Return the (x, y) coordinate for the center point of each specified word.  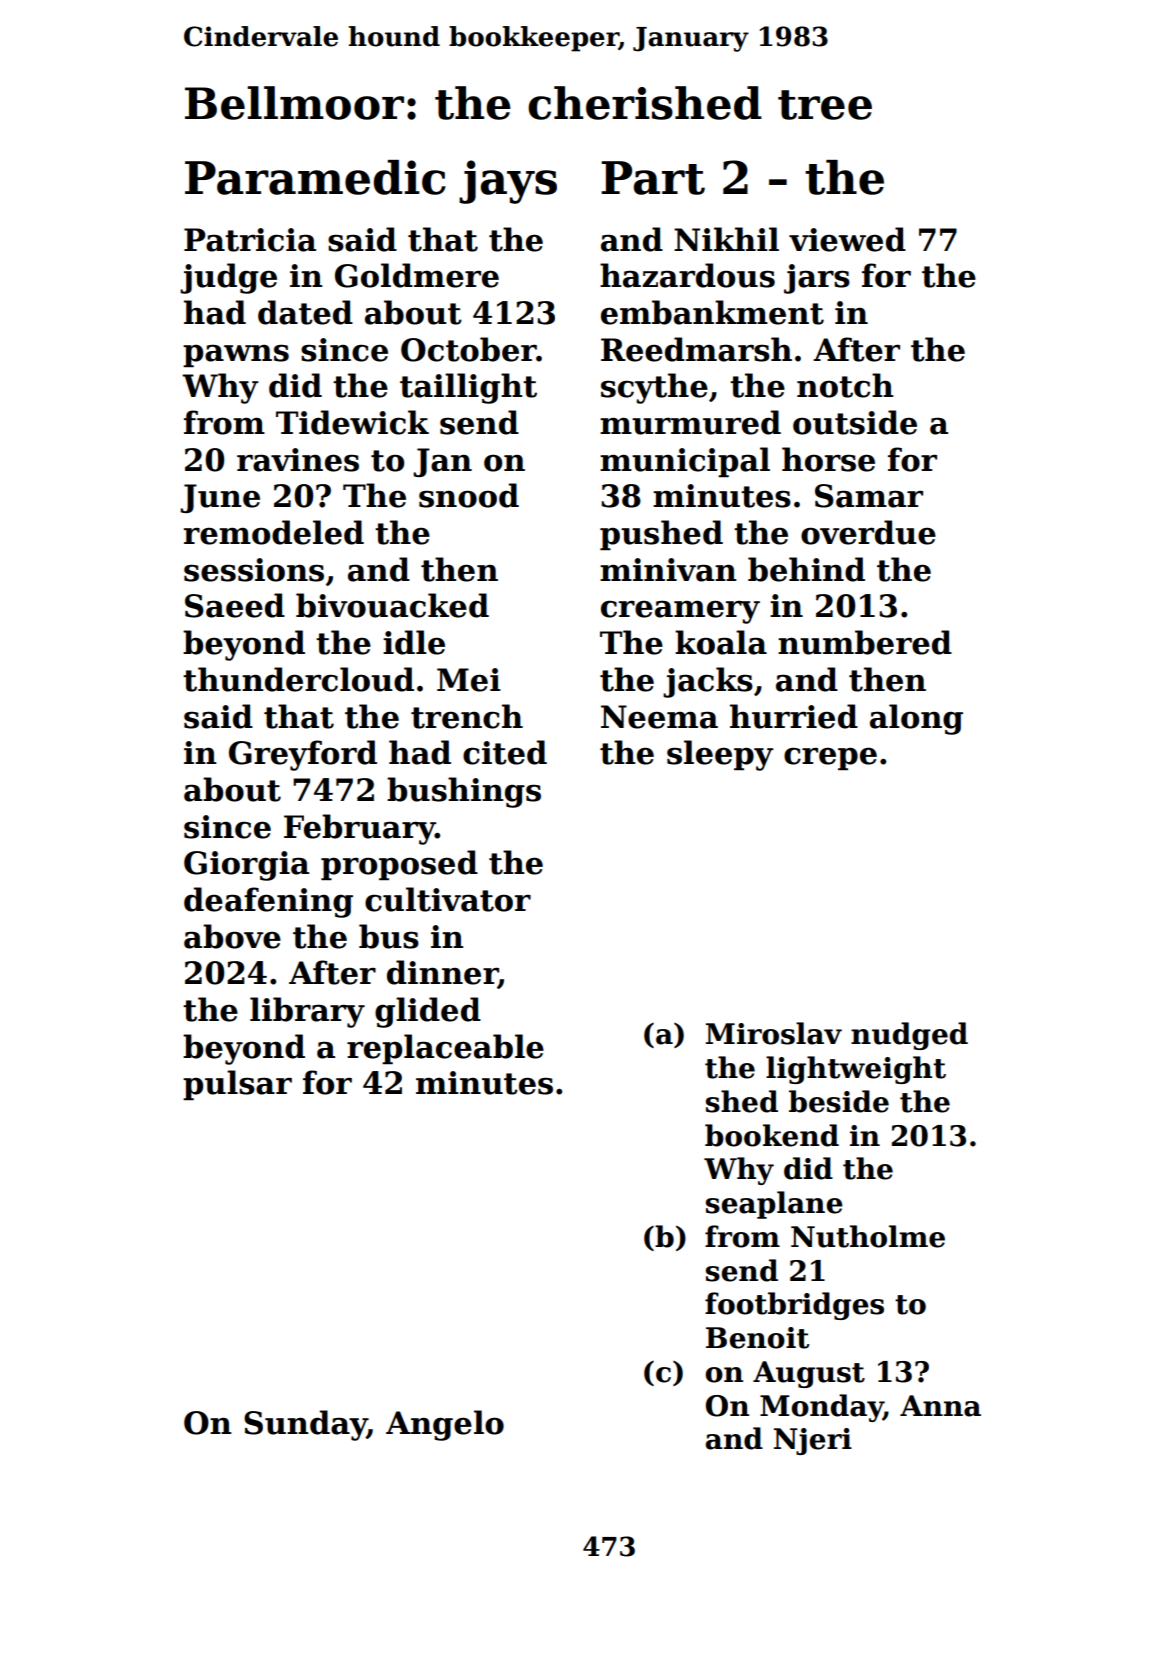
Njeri (813, 1441)
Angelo (445, 1425)
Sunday (305, 1425)
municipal (685, 462)
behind (806, 569)
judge (228, 278)
